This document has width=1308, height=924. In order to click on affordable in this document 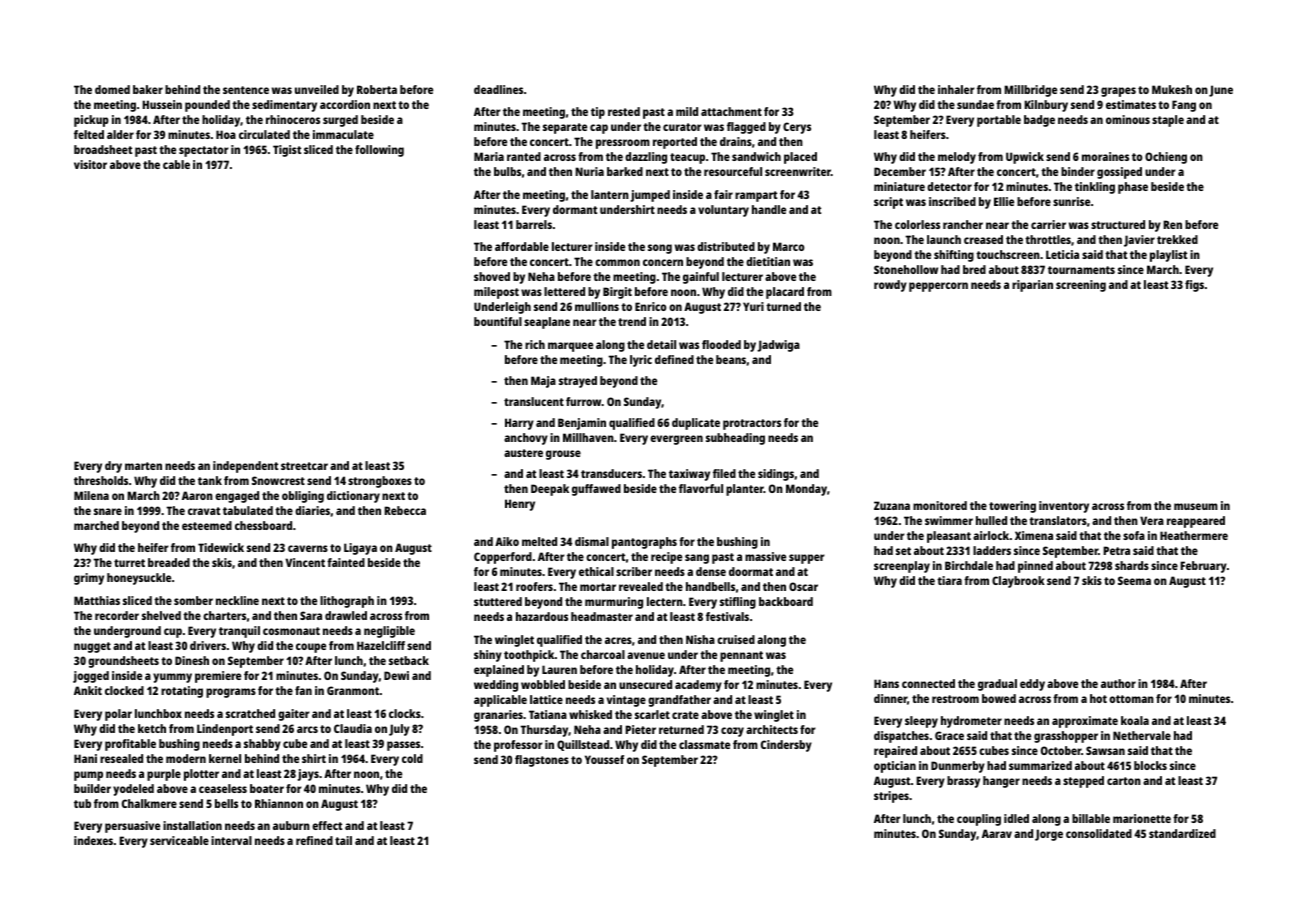, I will do `click(522, 246)`.
